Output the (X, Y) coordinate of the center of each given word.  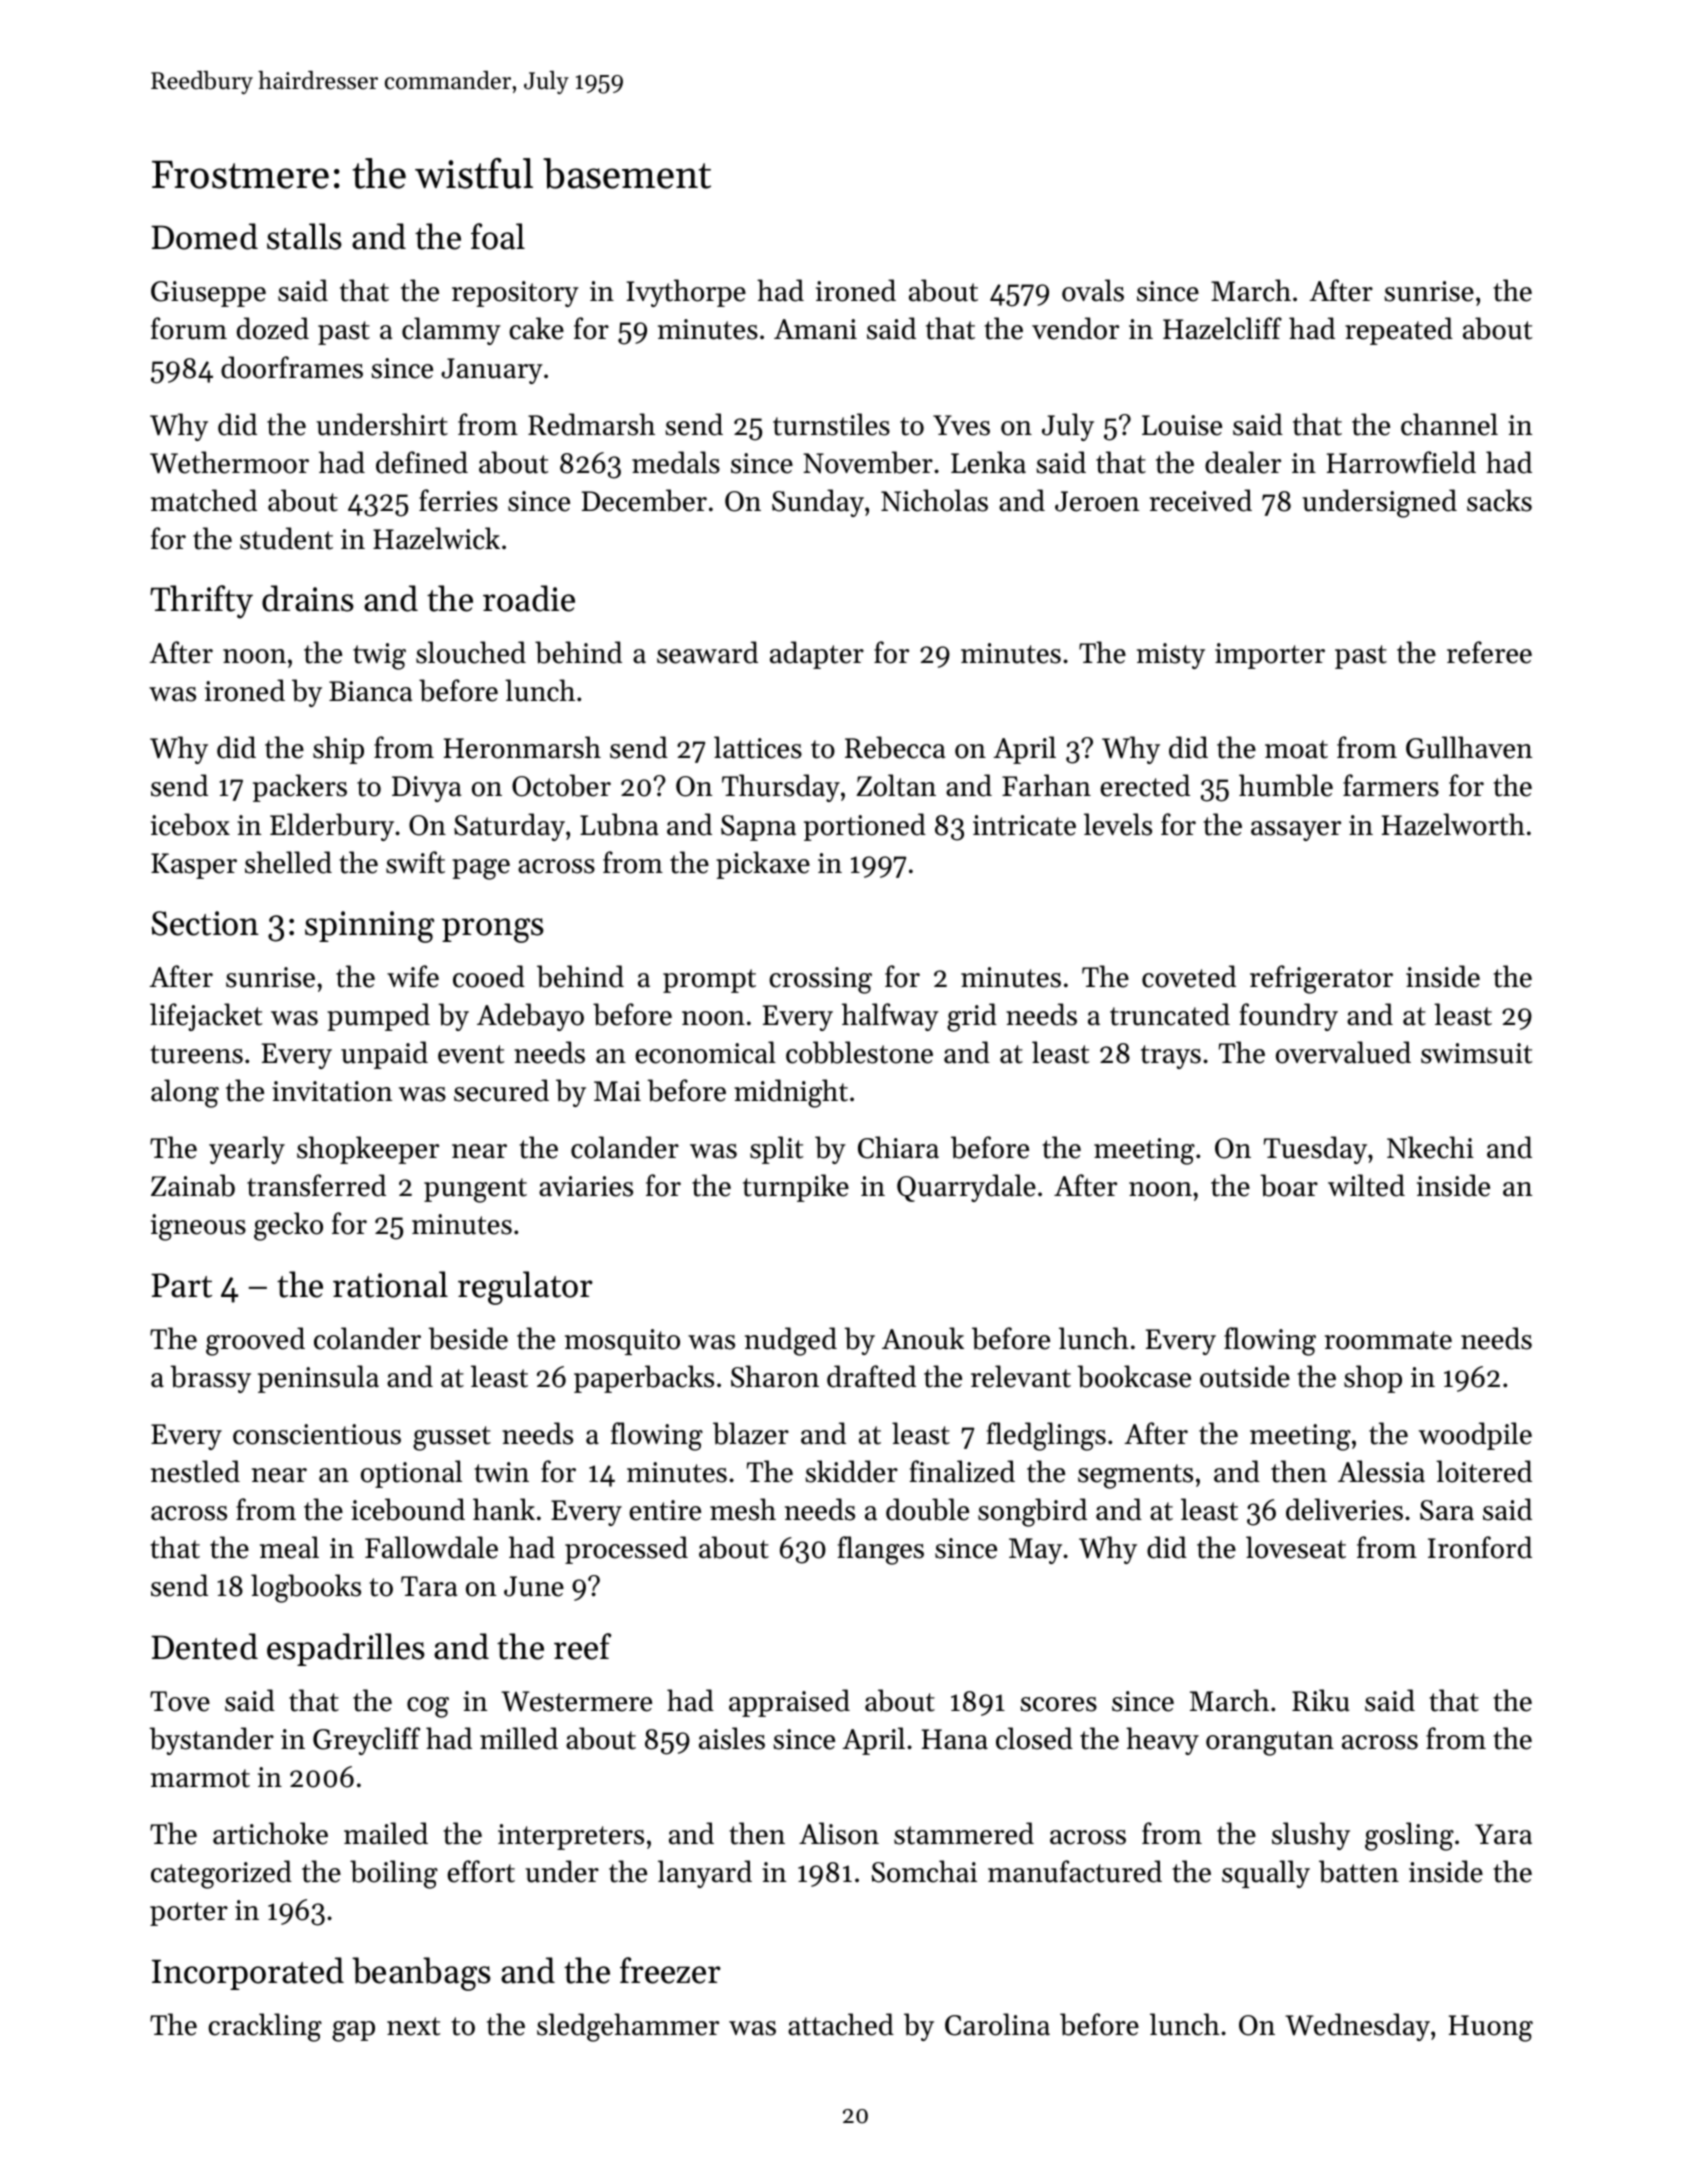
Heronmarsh (522, 747)
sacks (1499, 500)
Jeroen (1097, 501)
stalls (304, 236)
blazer (751, 1433)
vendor (1075, 328)
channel (1449, 424)
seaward (707, 652)
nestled (195, 1471)
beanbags (421, 1974)
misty (1171, 656)
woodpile (1475, 1436)
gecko (288, 1226)
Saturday (509, 827)
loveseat (1296, 1547)
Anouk (923, 1338)
